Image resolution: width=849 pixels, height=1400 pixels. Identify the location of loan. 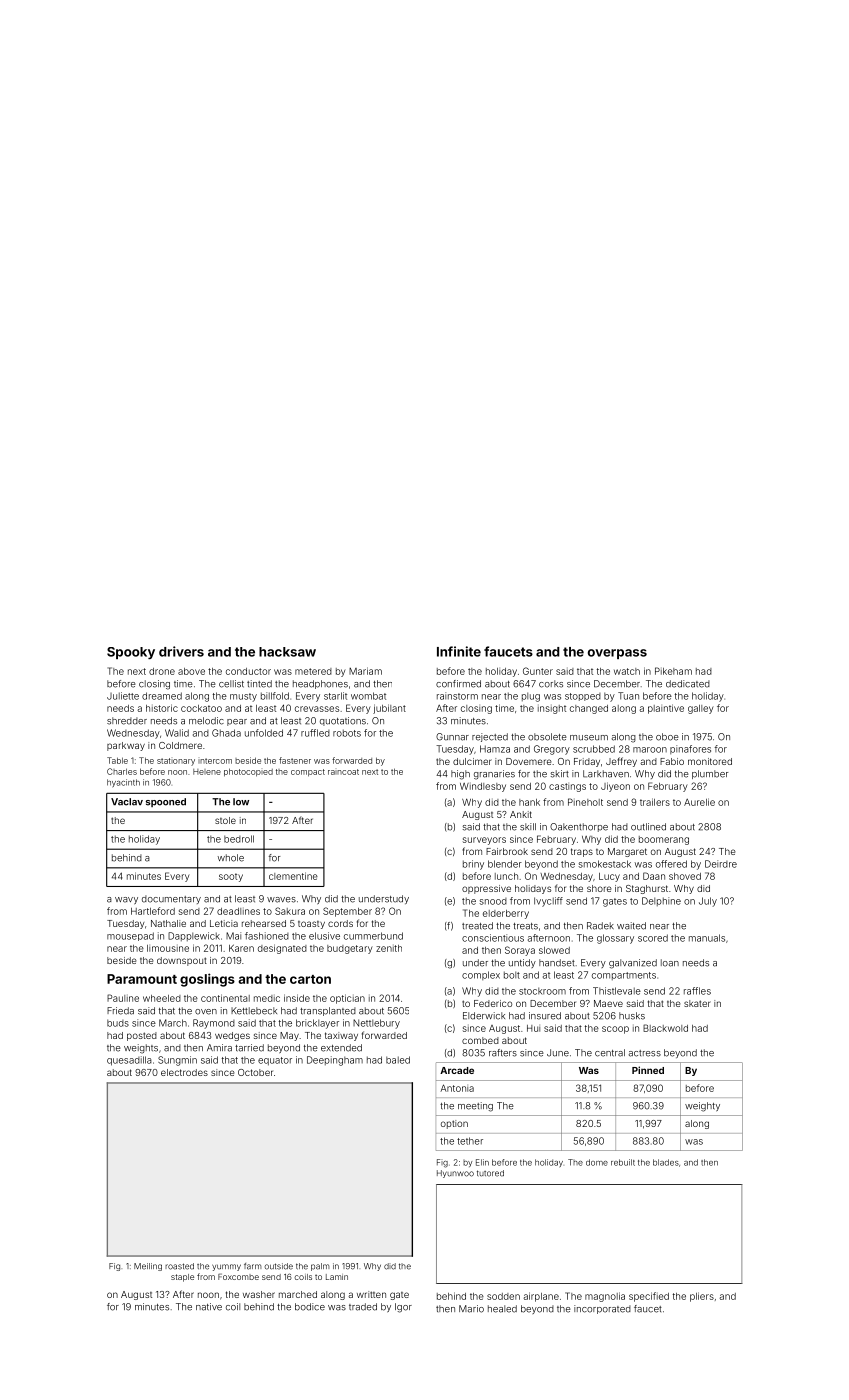
(670, 963).
